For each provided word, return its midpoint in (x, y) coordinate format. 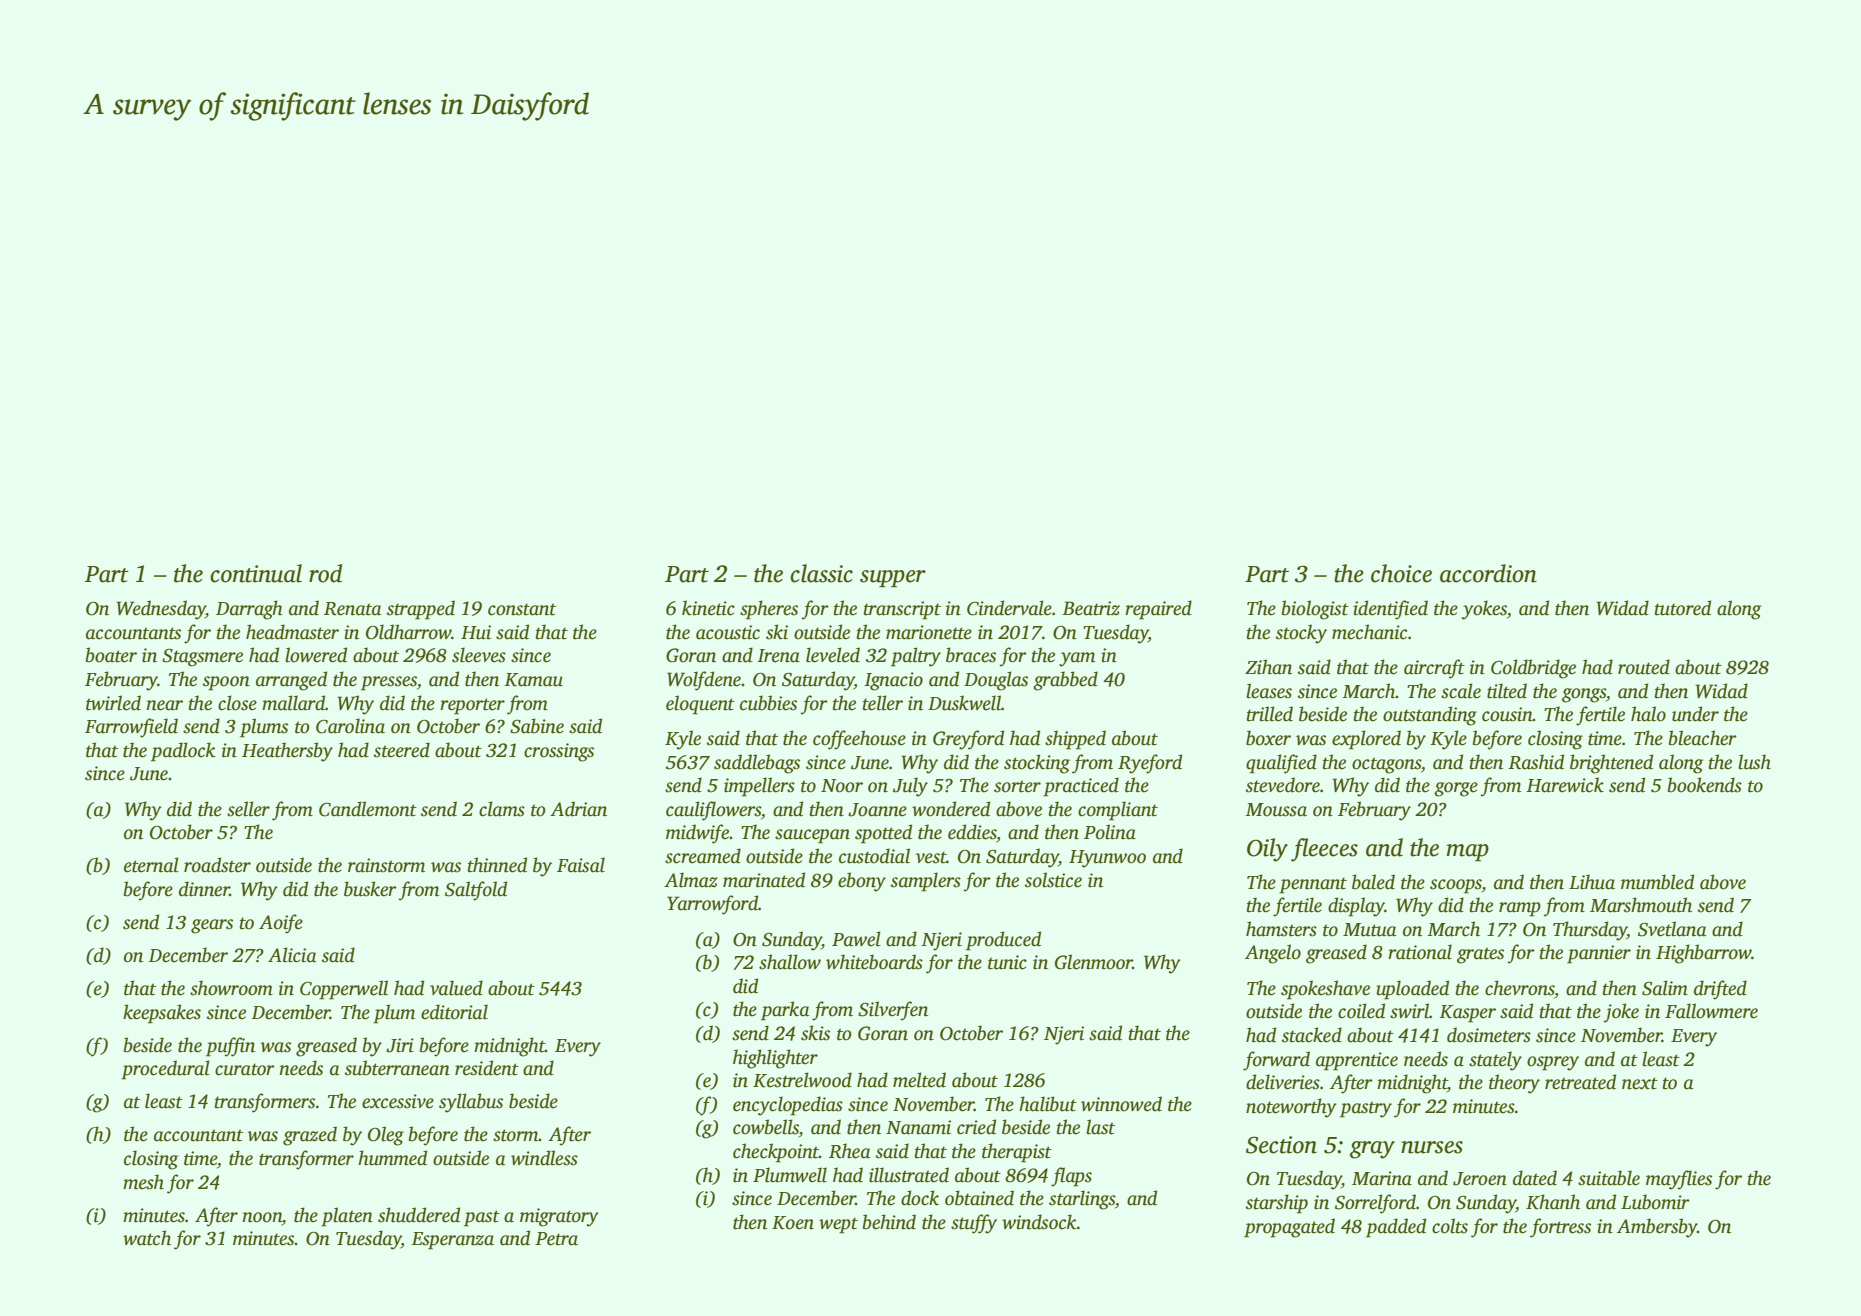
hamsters (1281, 929)
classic (821, 573)
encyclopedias (788, 1106)
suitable (1609, 1178)
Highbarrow (1703, 954)
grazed (310, 1136)
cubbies (768, 703)
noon (262, 1217)
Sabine (537, 726)
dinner (204, 889)
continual (256, 573)
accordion (1488, 573)
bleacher (1703, 738)
